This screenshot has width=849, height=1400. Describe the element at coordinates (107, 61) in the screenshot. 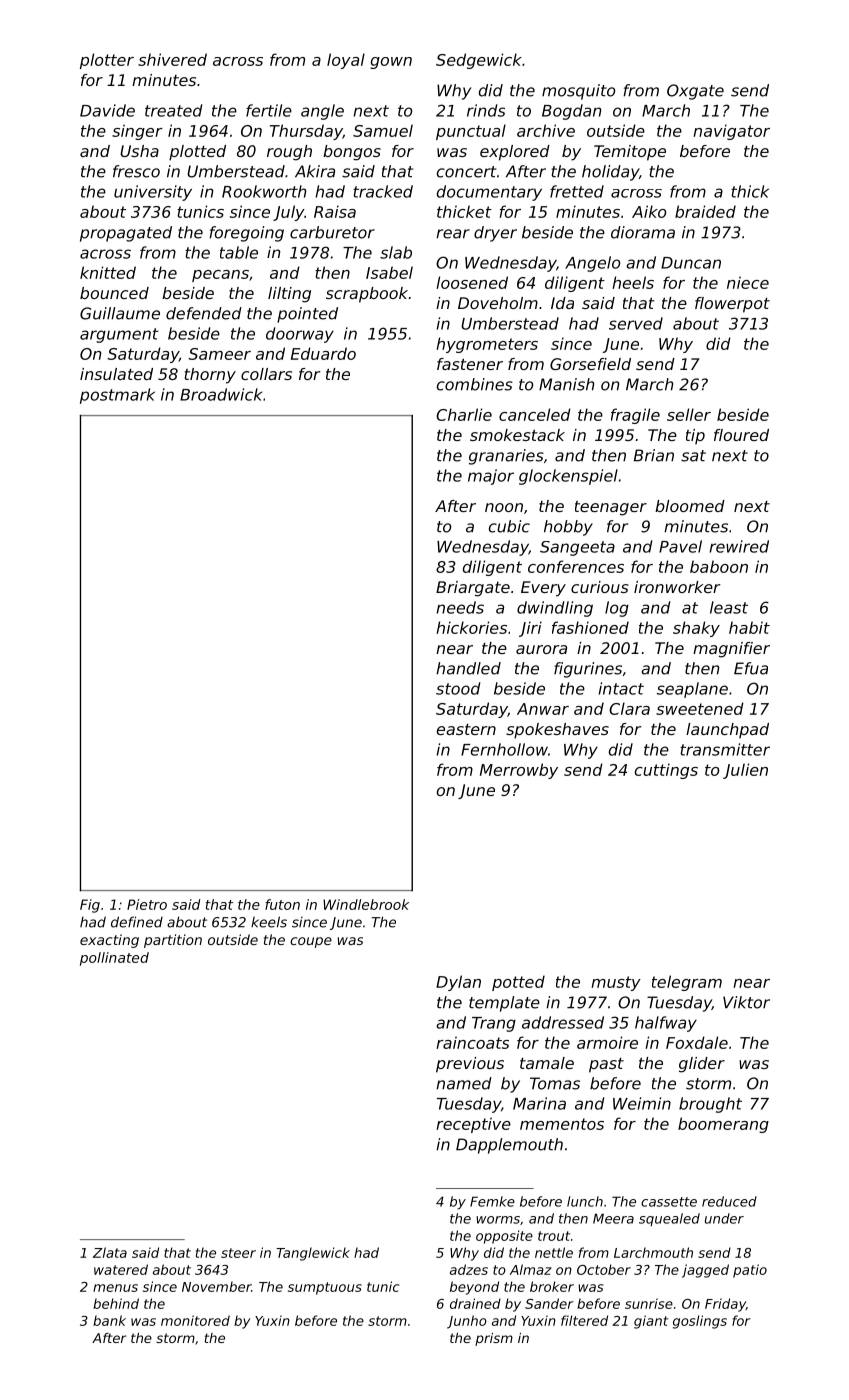

I see `plotter` at that location.
